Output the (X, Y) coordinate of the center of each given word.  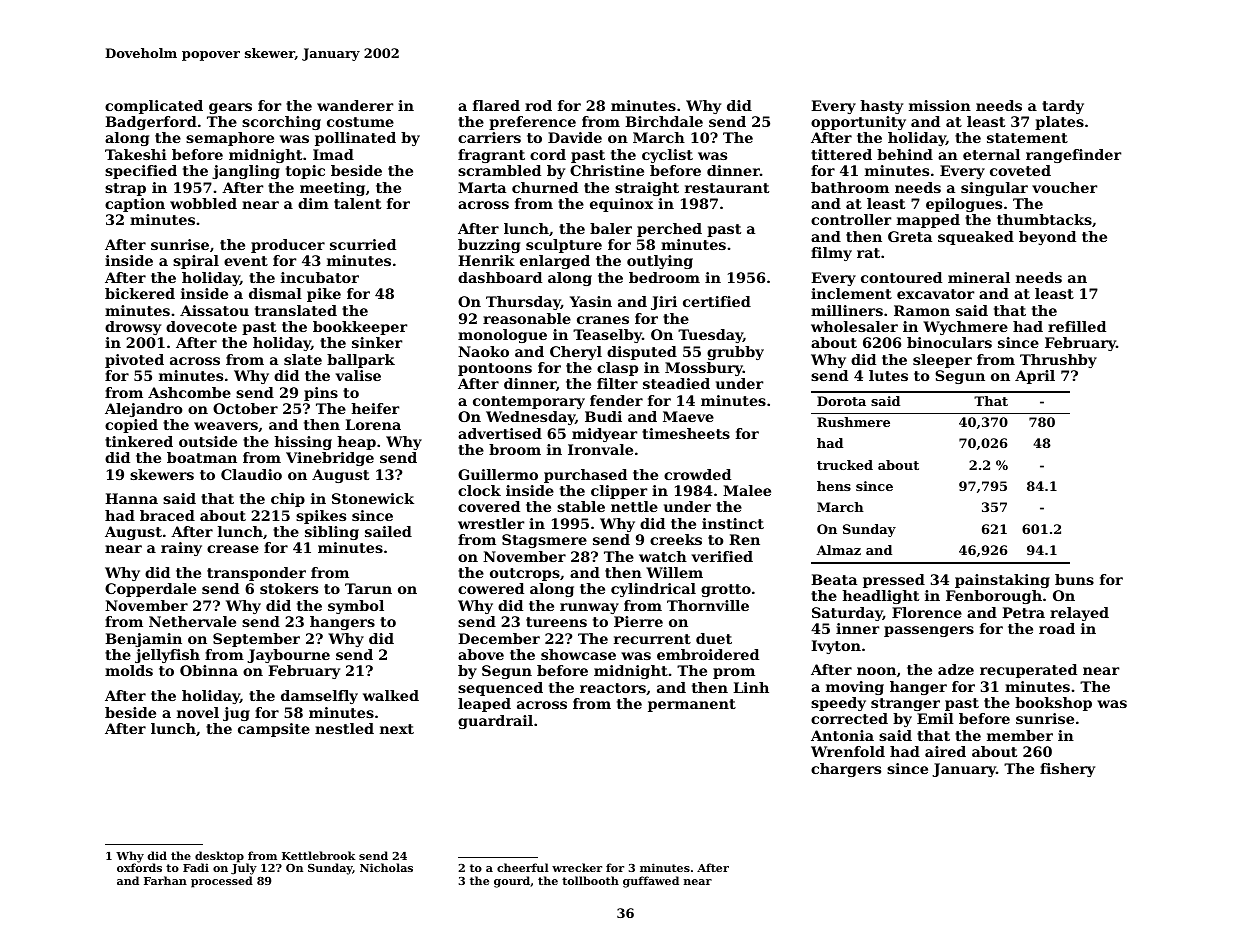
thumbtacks (1044, 219)
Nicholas (386, 867)
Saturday (847, 614)
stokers (289, 588)
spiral (196, 262)
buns (1074, 579)
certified (717, 301)
